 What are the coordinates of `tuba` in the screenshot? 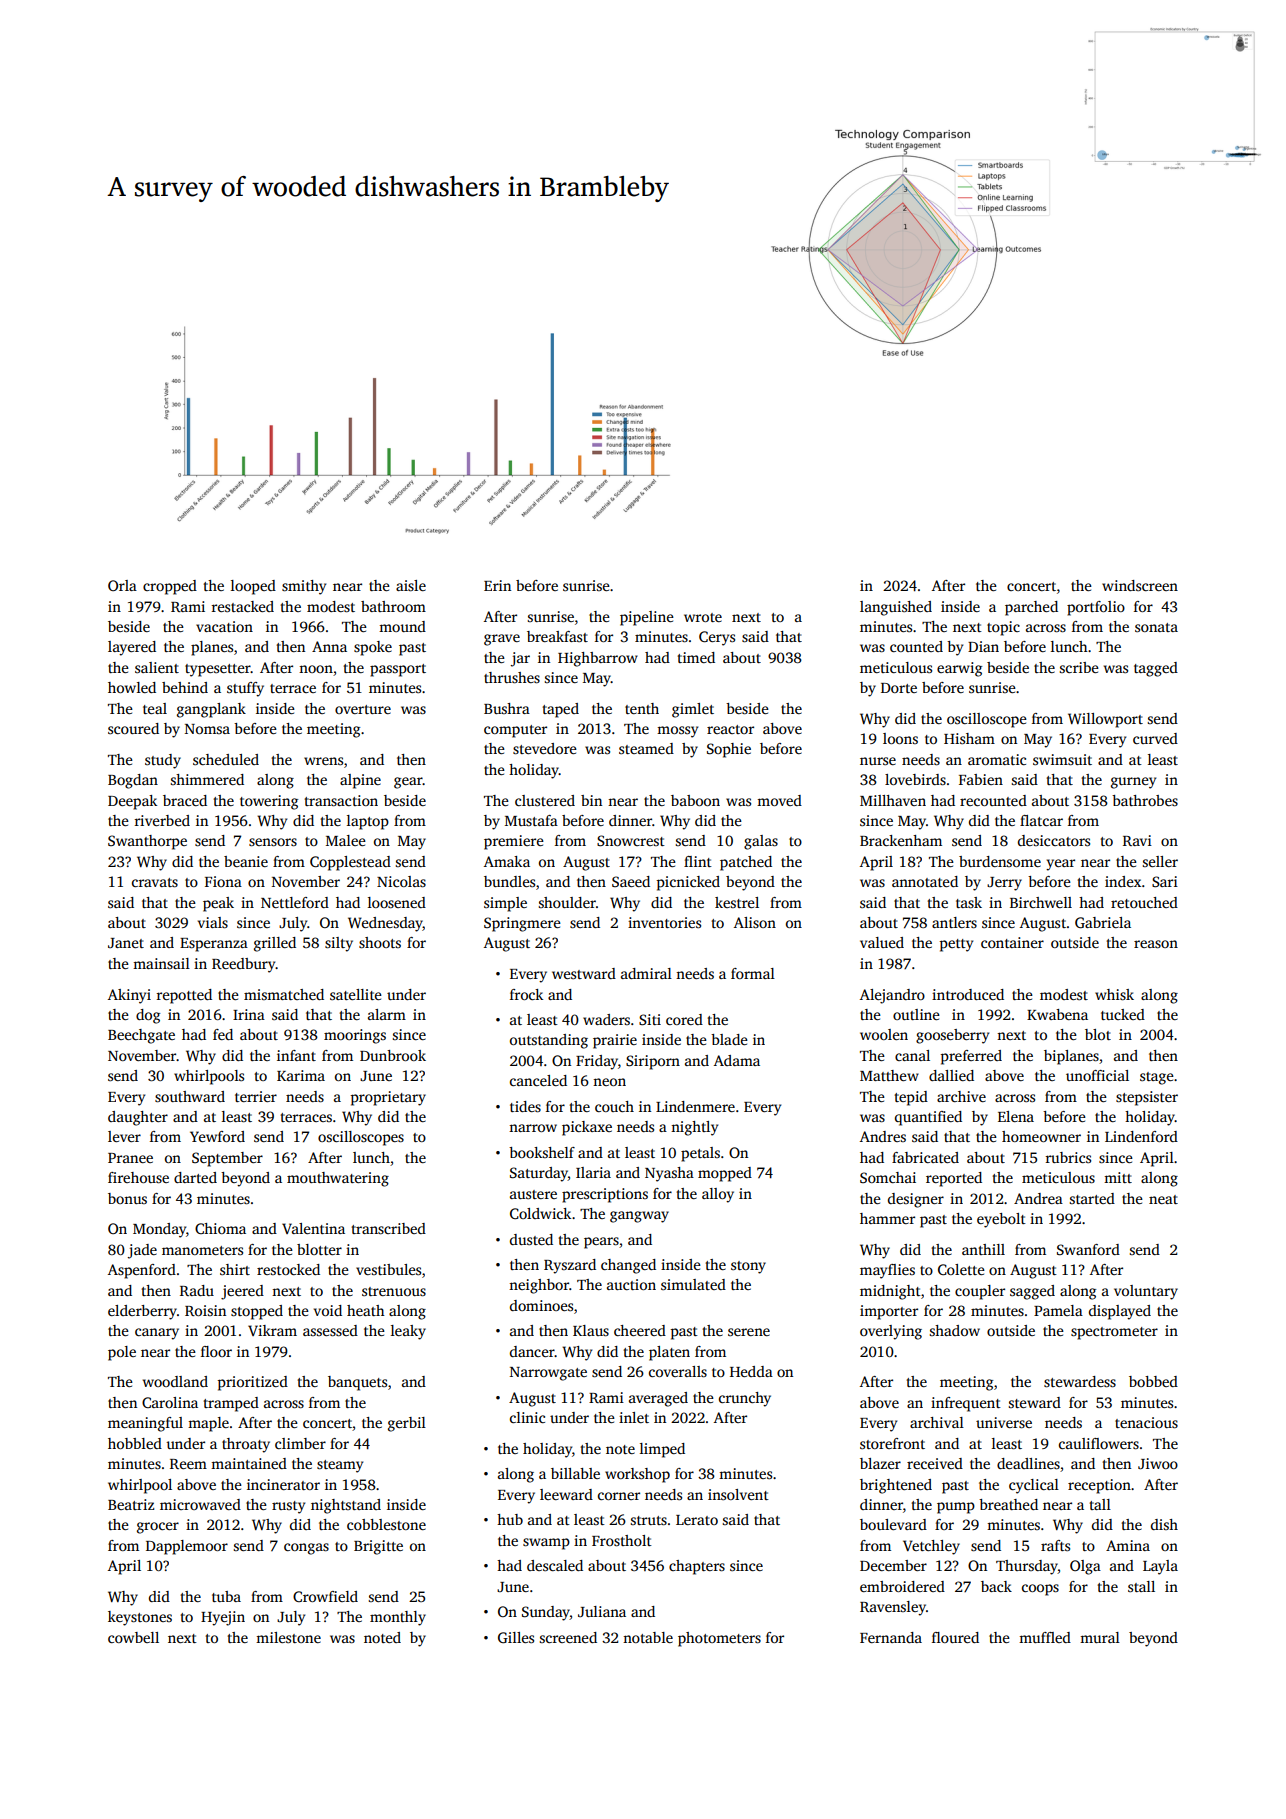 It's located at (226, 1596).
